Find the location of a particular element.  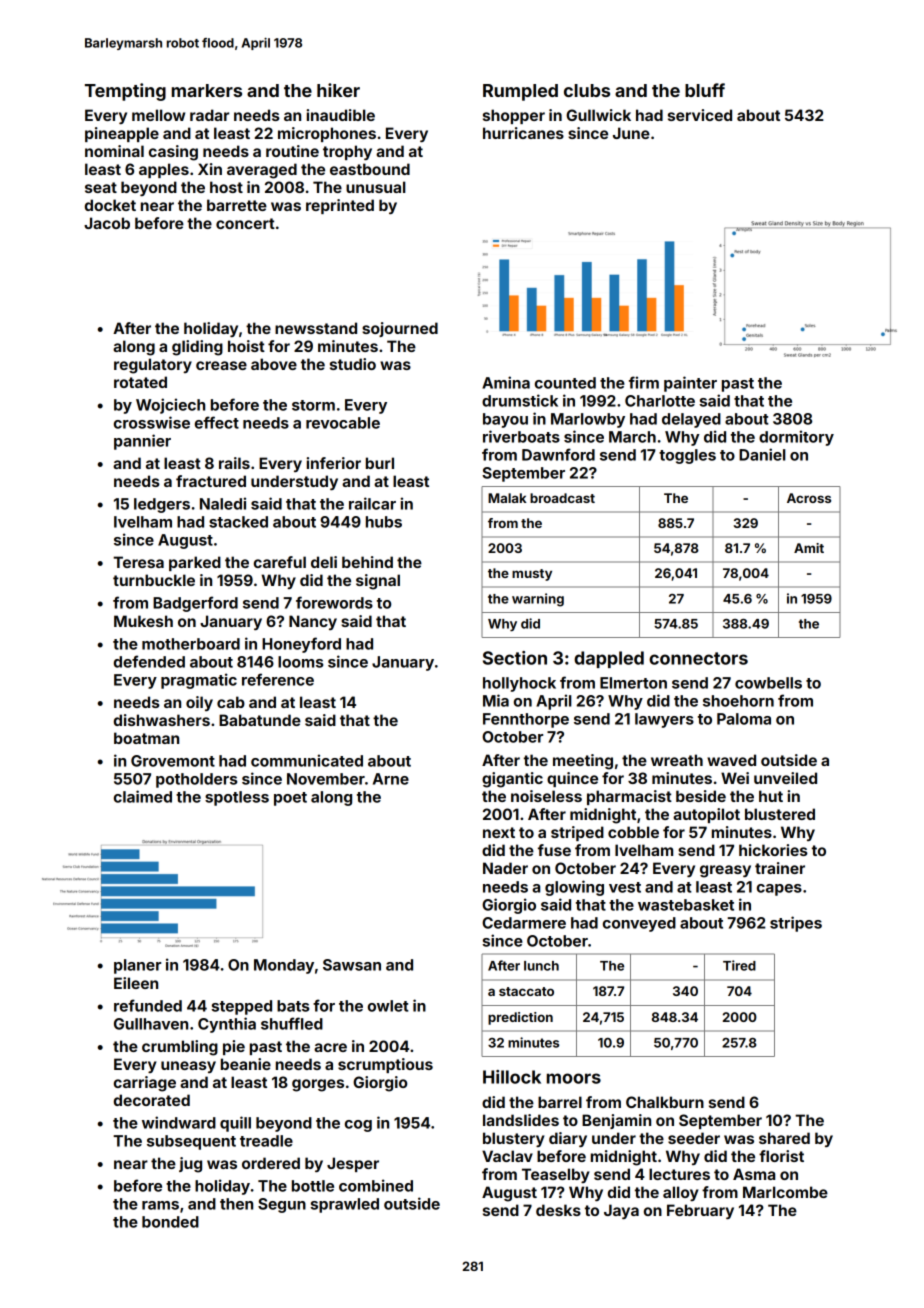

desks is located at coordinates (558, 1210).
